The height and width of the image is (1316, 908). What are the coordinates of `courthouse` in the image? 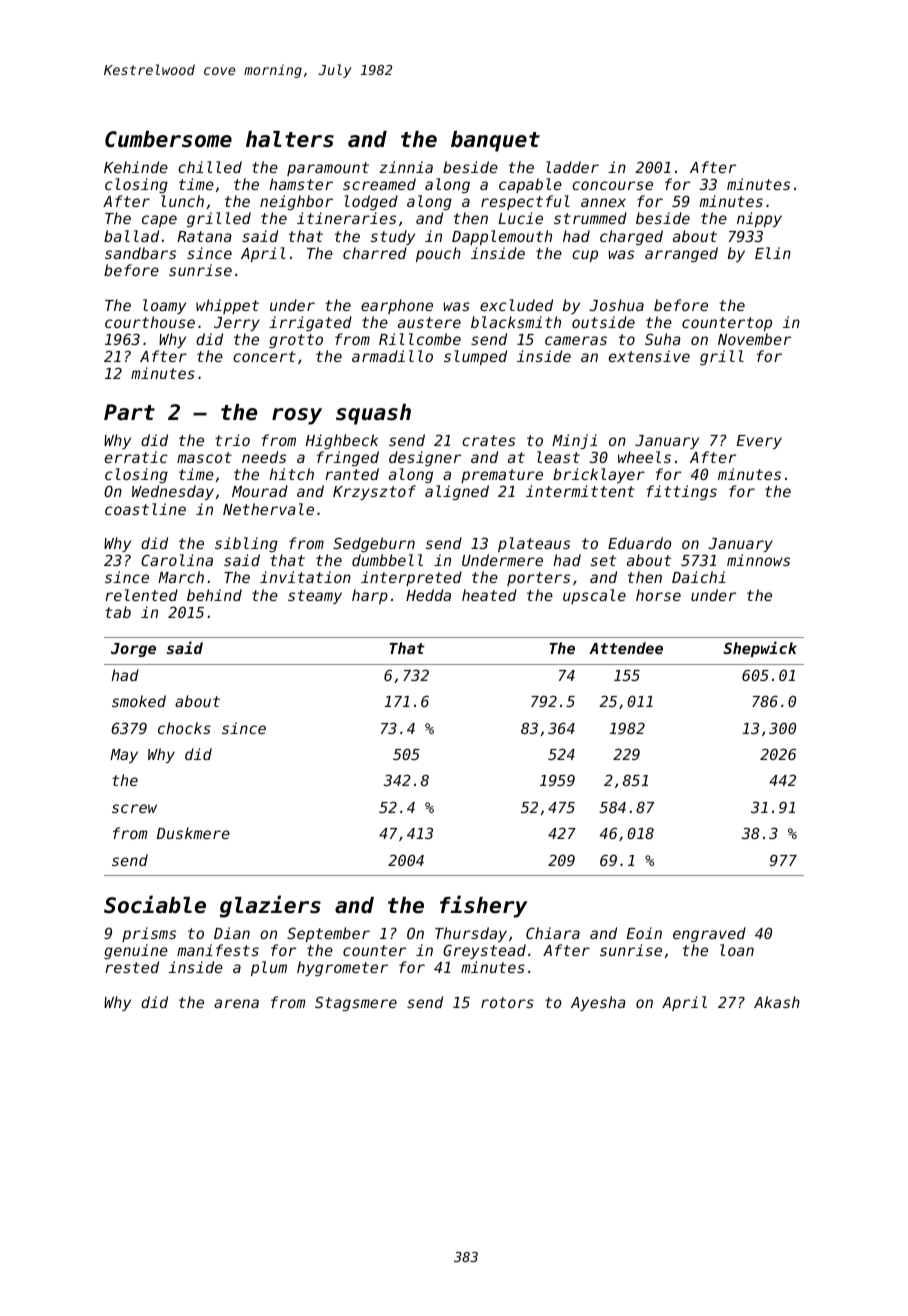 It's located at (150, 322).
